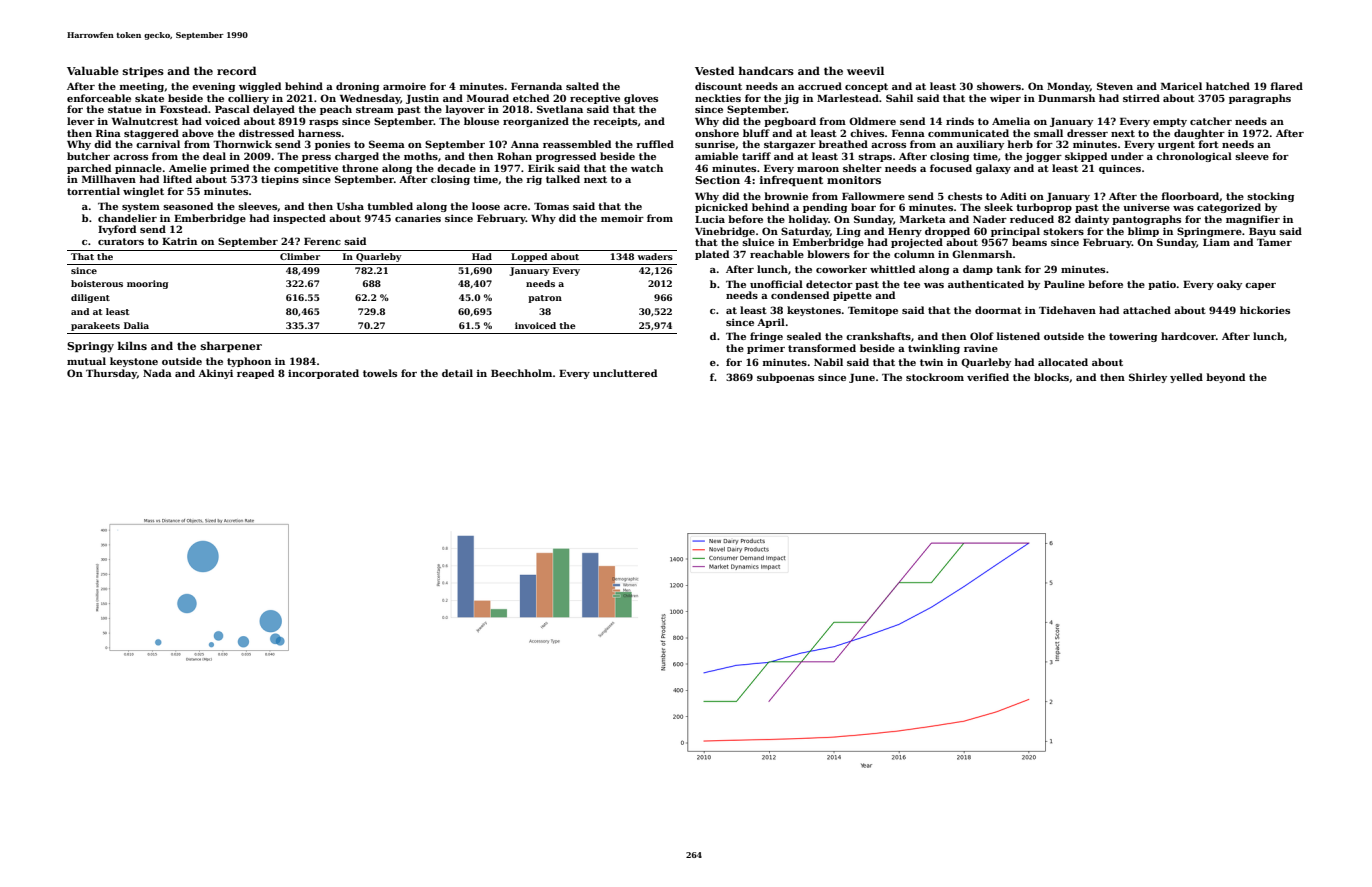 Image resolution: width=1372 pixels, height=887 pixels. What do you see at coordinates (231, 346) in the screenshot?
I see `sharpener` at bounding box center [231, 346].
